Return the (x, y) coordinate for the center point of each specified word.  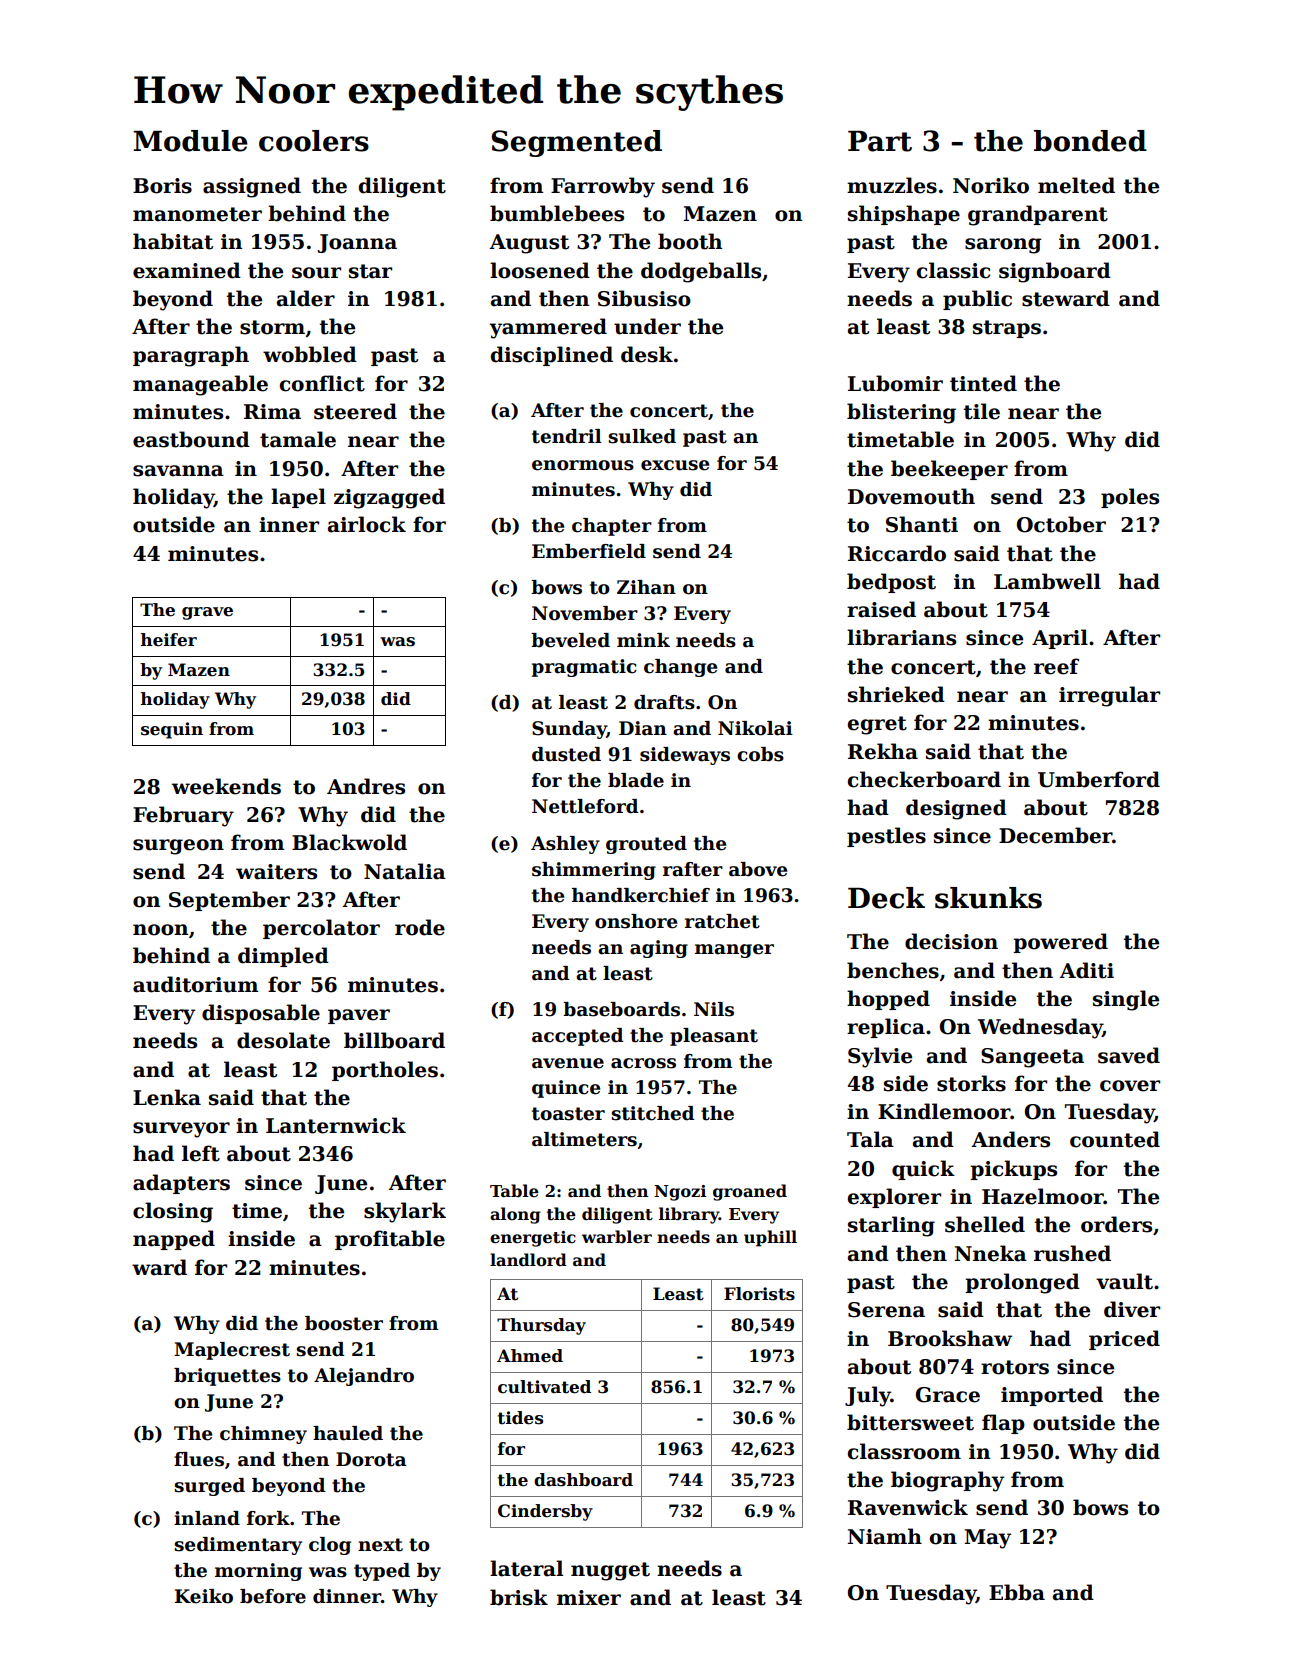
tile (982, 411)
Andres (366, 786)
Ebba (1017, 1592)
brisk (519, 1597)
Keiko (204, 1596)
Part (880, 141)
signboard (1055, 272)
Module (190, 141)
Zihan (646, 587)
